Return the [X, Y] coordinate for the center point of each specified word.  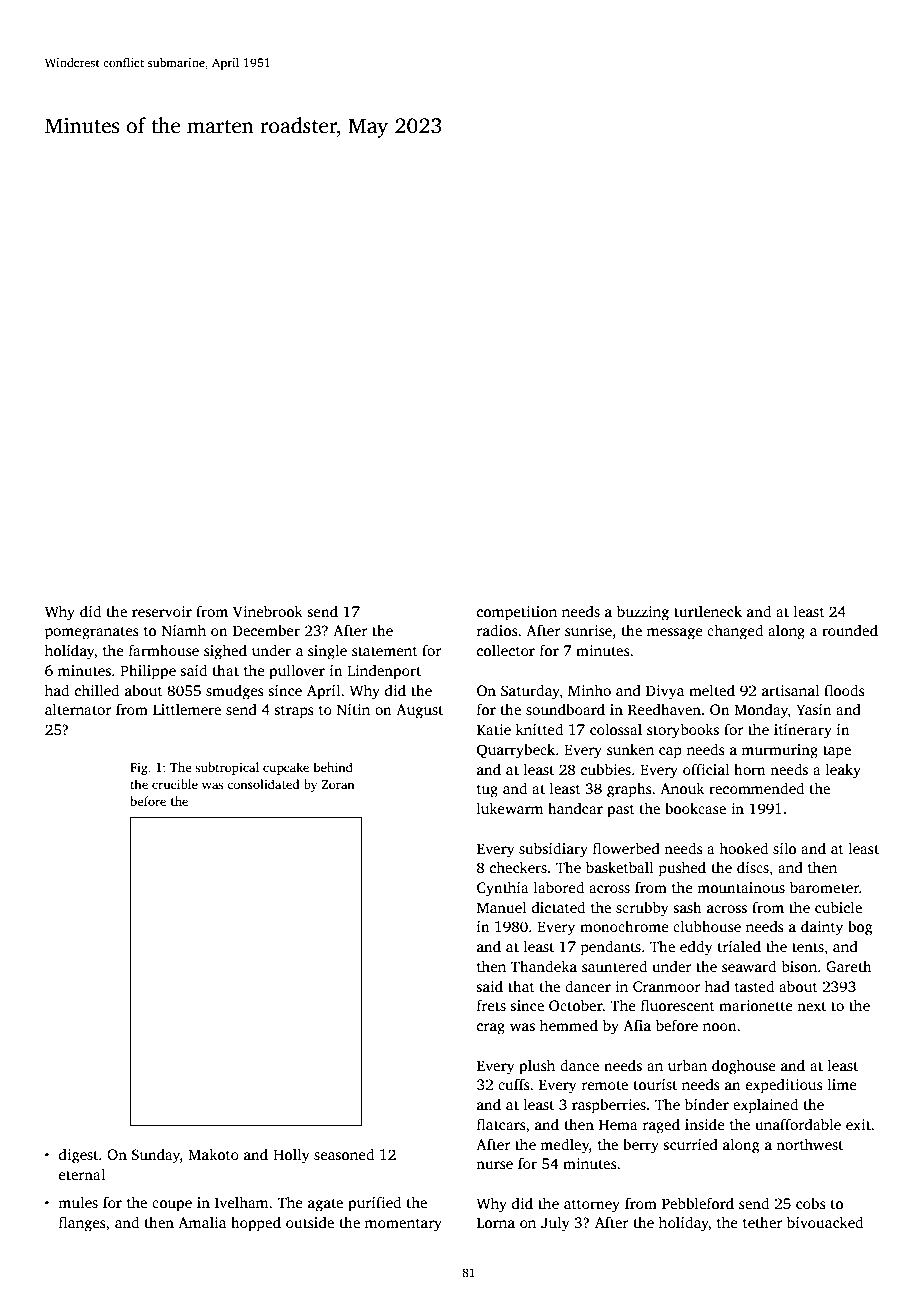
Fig [139, 769]
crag [491, 1029]
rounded [850, 630]
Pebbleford [698, 1203]
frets [491, 1005]
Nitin [353, 709]
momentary [403, 1225]
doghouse [744, 1067]
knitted [539, 729]
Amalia [202, 1222]
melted [712, 690]
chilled [97, 690]
